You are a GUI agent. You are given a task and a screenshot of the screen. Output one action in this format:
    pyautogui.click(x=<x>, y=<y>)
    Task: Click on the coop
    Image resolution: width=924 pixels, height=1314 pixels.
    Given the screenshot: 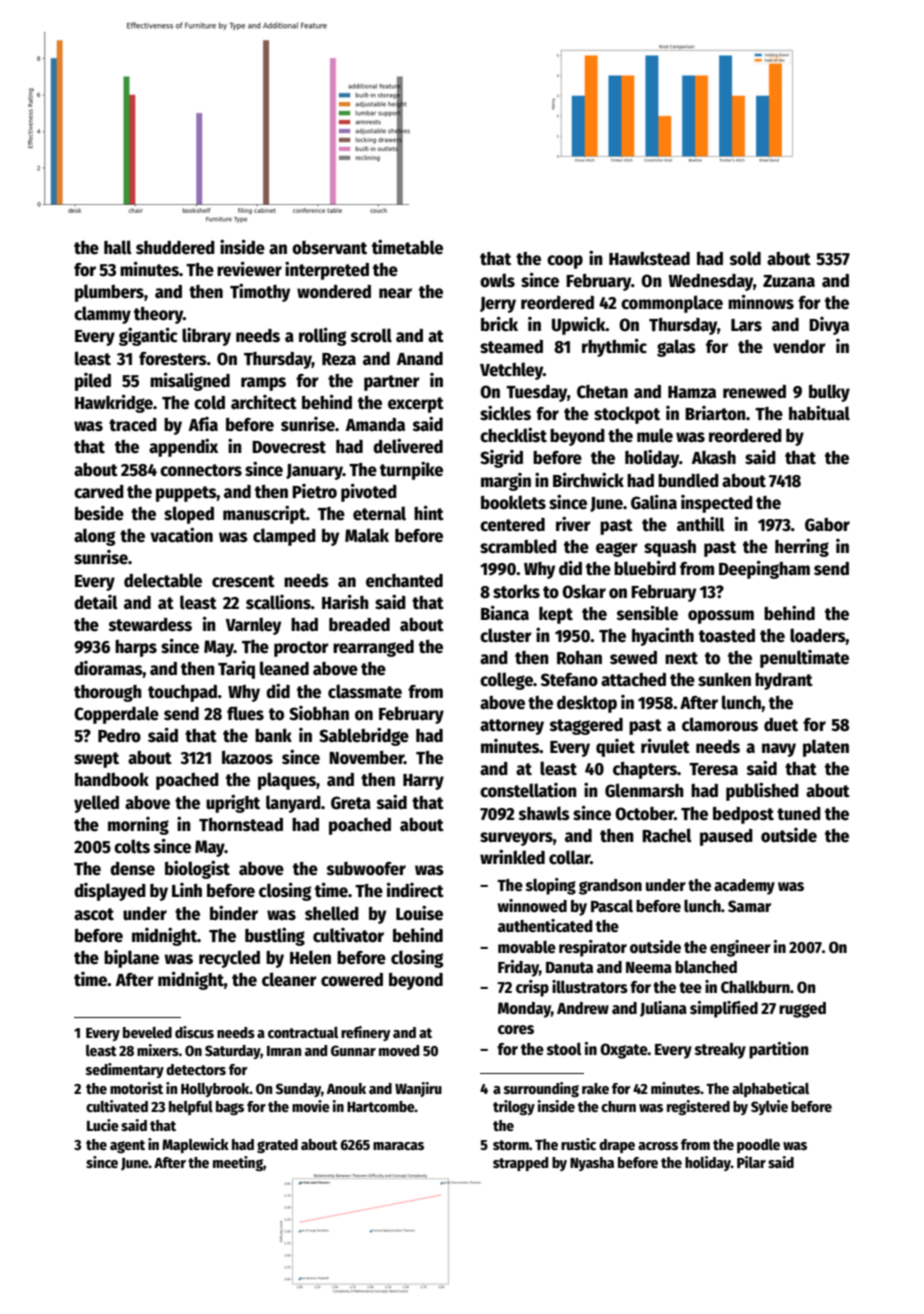 What is the action you would take?
    pyautogui.click(x=565, y=262)
